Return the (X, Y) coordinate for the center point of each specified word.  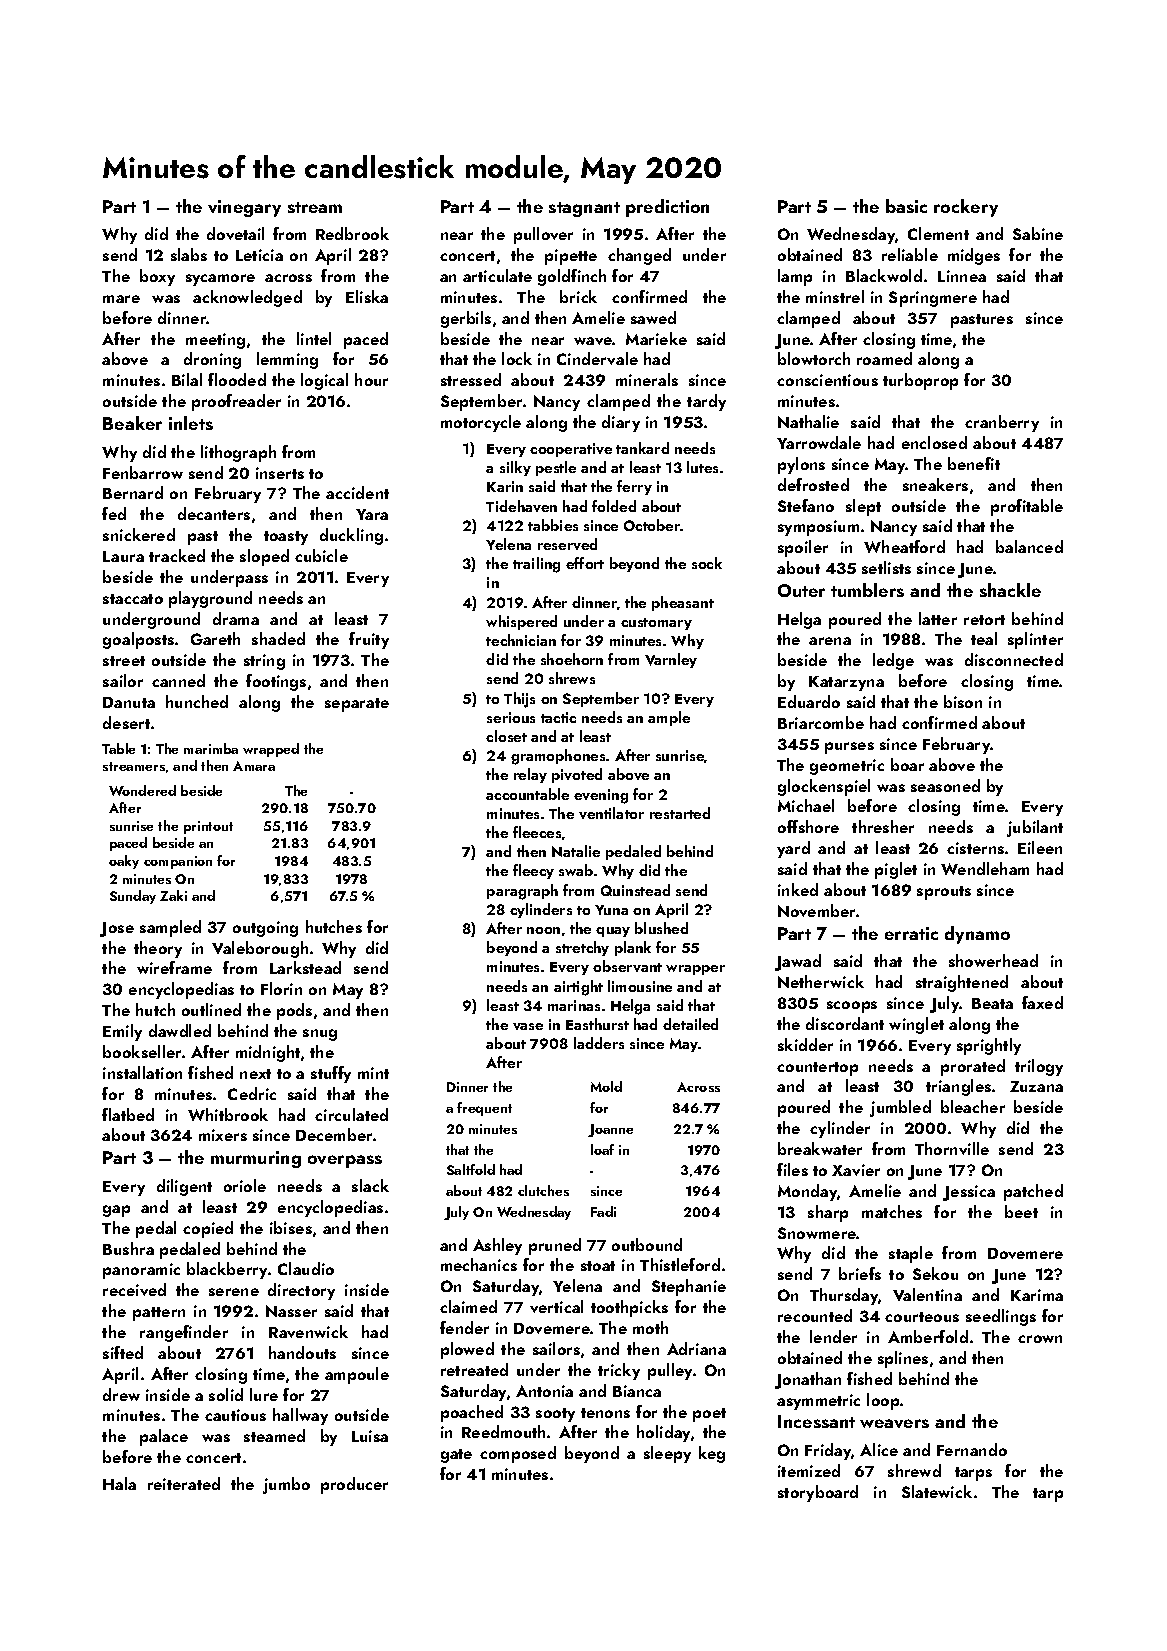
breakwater (820, 1148)
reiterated (184, 1483)
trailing (536, 565)
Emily (122, 1032)
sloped (264, 557)
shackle (1010, 590)
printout (208, 827)
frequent (484, 1109)
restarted (680, 813)
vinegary (244, 208)
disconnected (1014, 659)
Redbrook (352, 233)
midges (974, 256)
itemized (809, 1470)
